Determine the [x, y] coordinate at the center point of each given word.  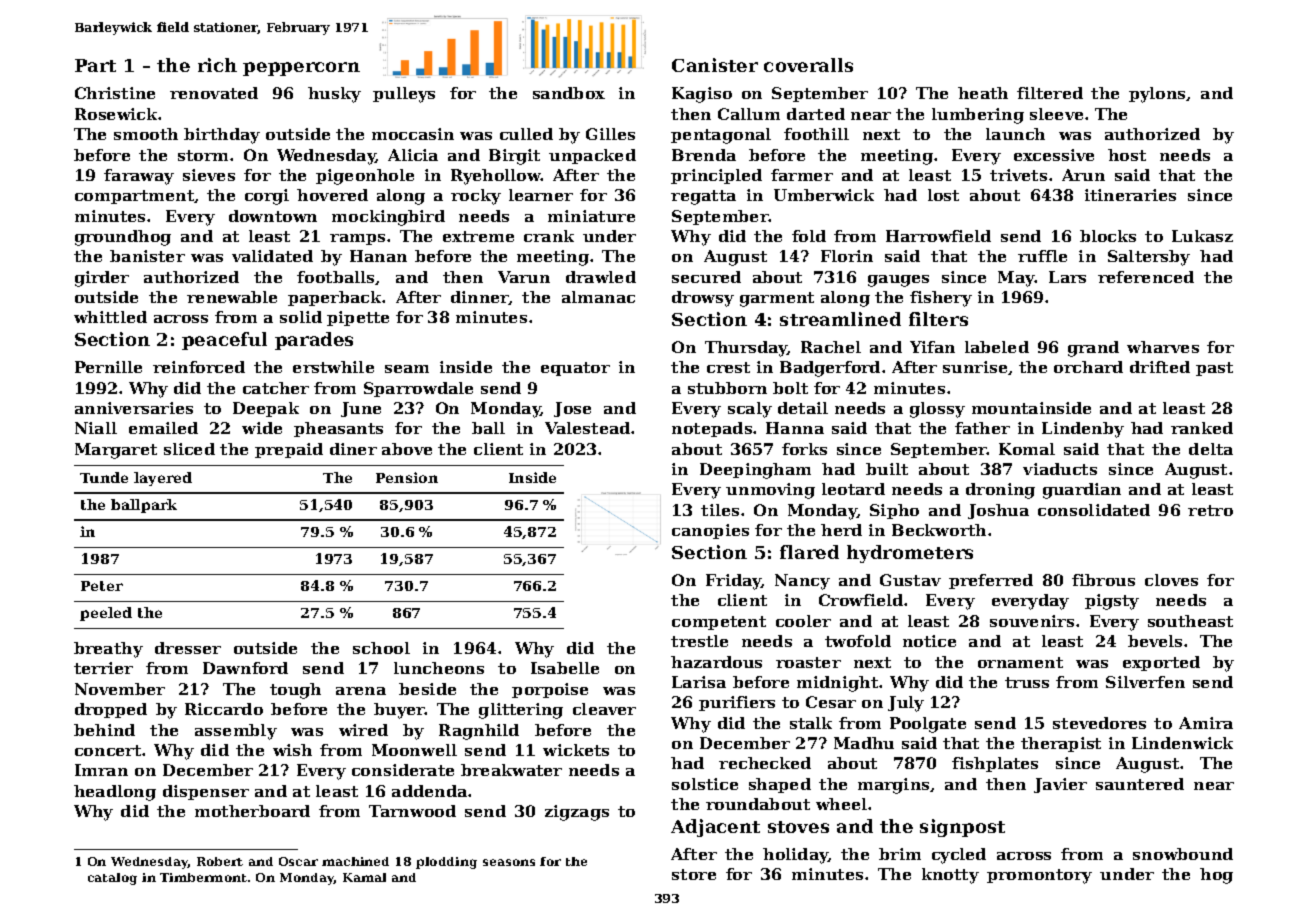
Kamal [364, 877]
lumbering [978, 116]
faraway [139, 177]
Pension [407, 477]
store [694, 874]
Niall [96, 428]
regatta [703, 197]
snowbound [1183, 854]
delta [1211, 449]
